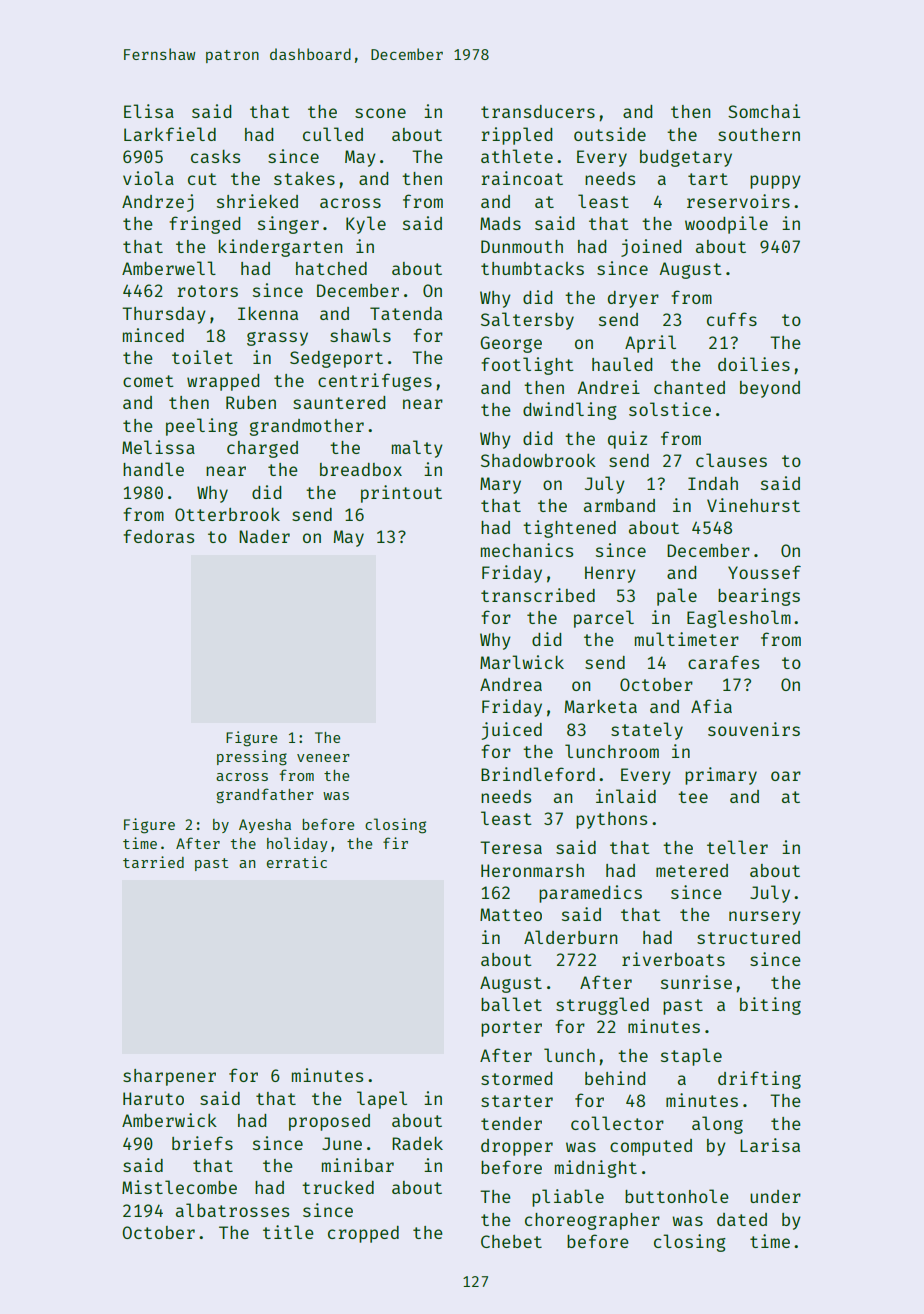 The width and height of the screenshot is (924, 1314). What do you see at coordinates (252, 758) in the screenshot?
I see `pressing` at bounding box center [252, 758].
